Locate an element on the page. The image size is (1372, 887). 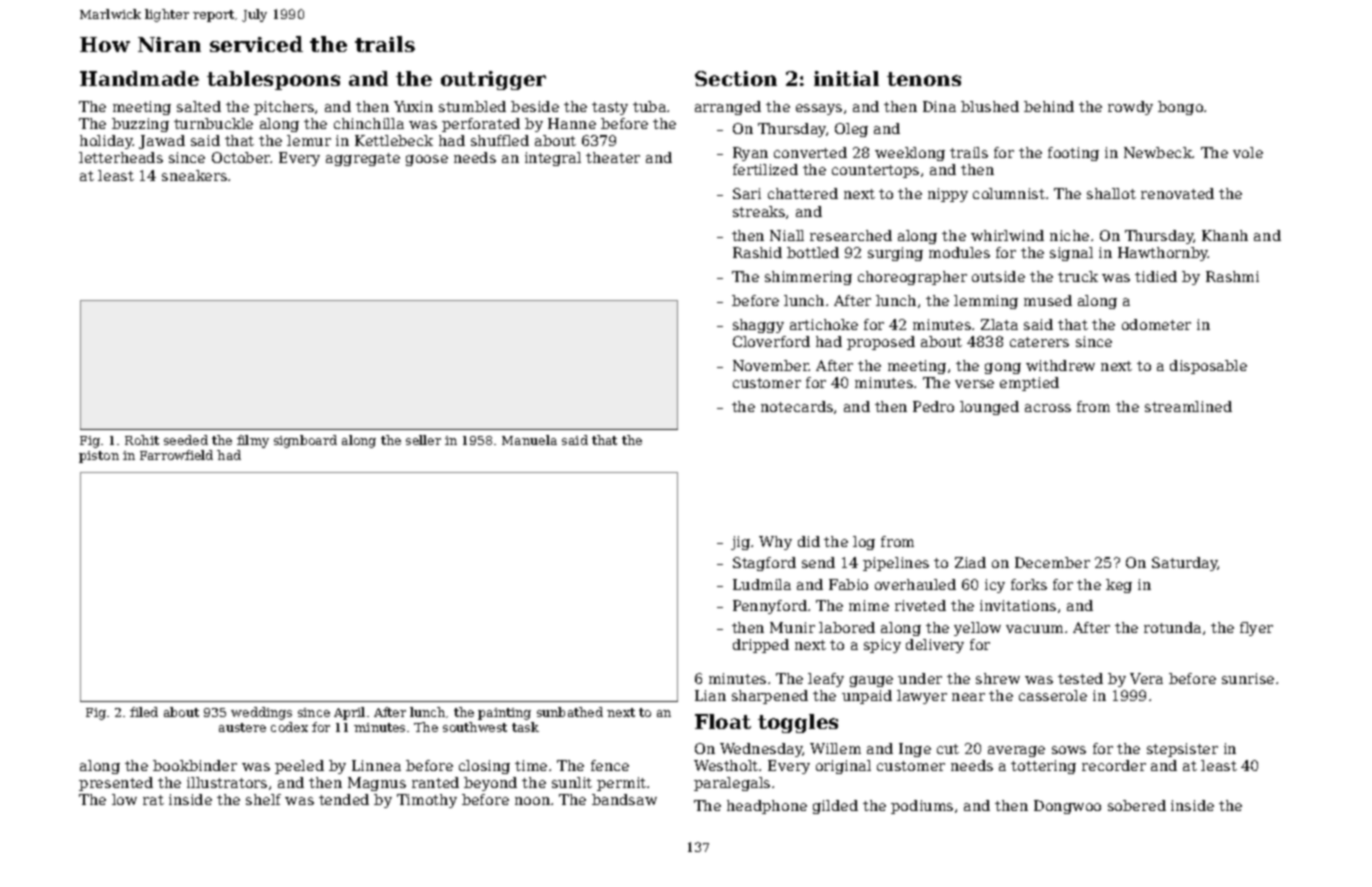
Sari is located at coordinates (747, 193).
